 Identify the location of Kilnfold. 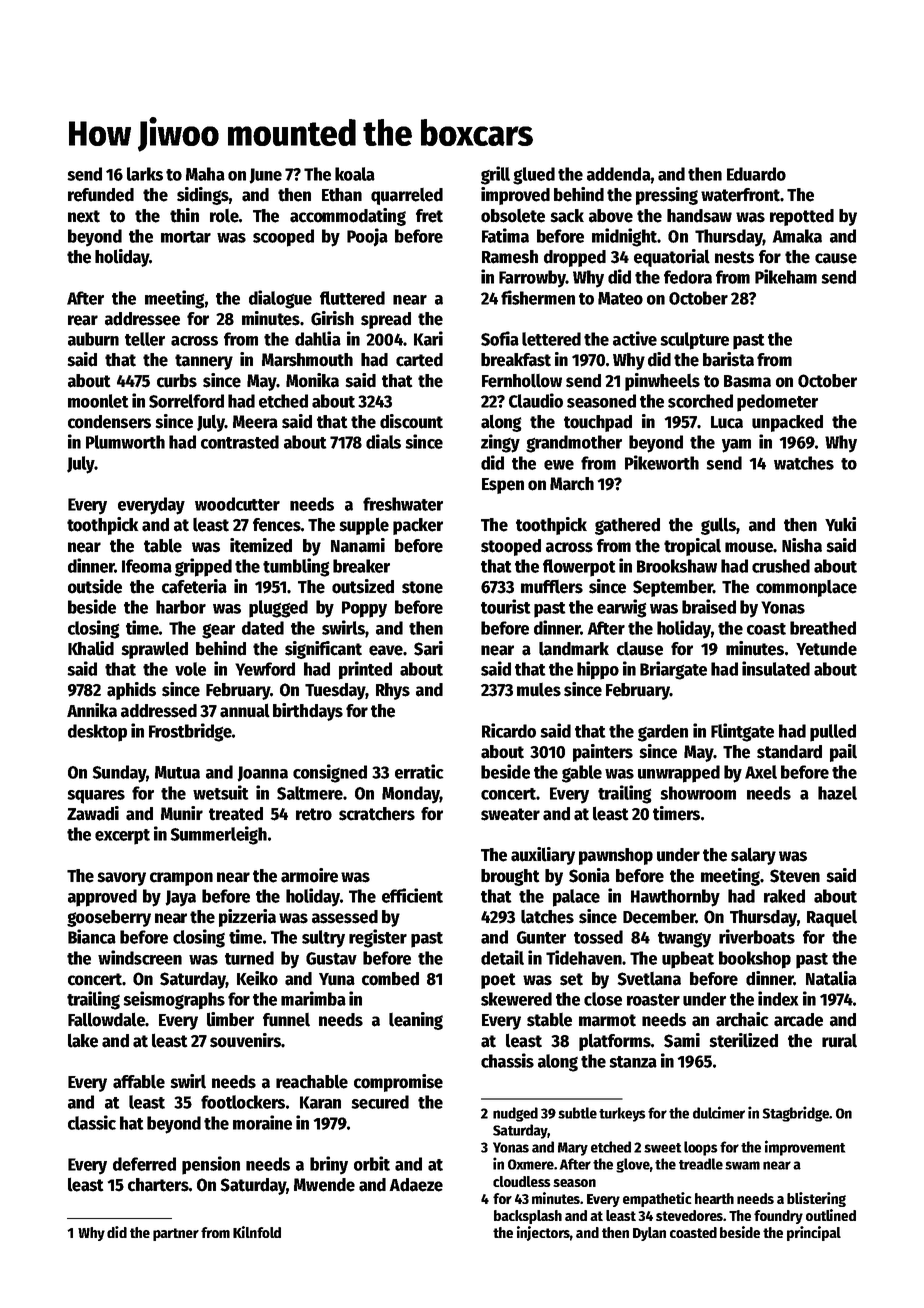
(257, 1232).
